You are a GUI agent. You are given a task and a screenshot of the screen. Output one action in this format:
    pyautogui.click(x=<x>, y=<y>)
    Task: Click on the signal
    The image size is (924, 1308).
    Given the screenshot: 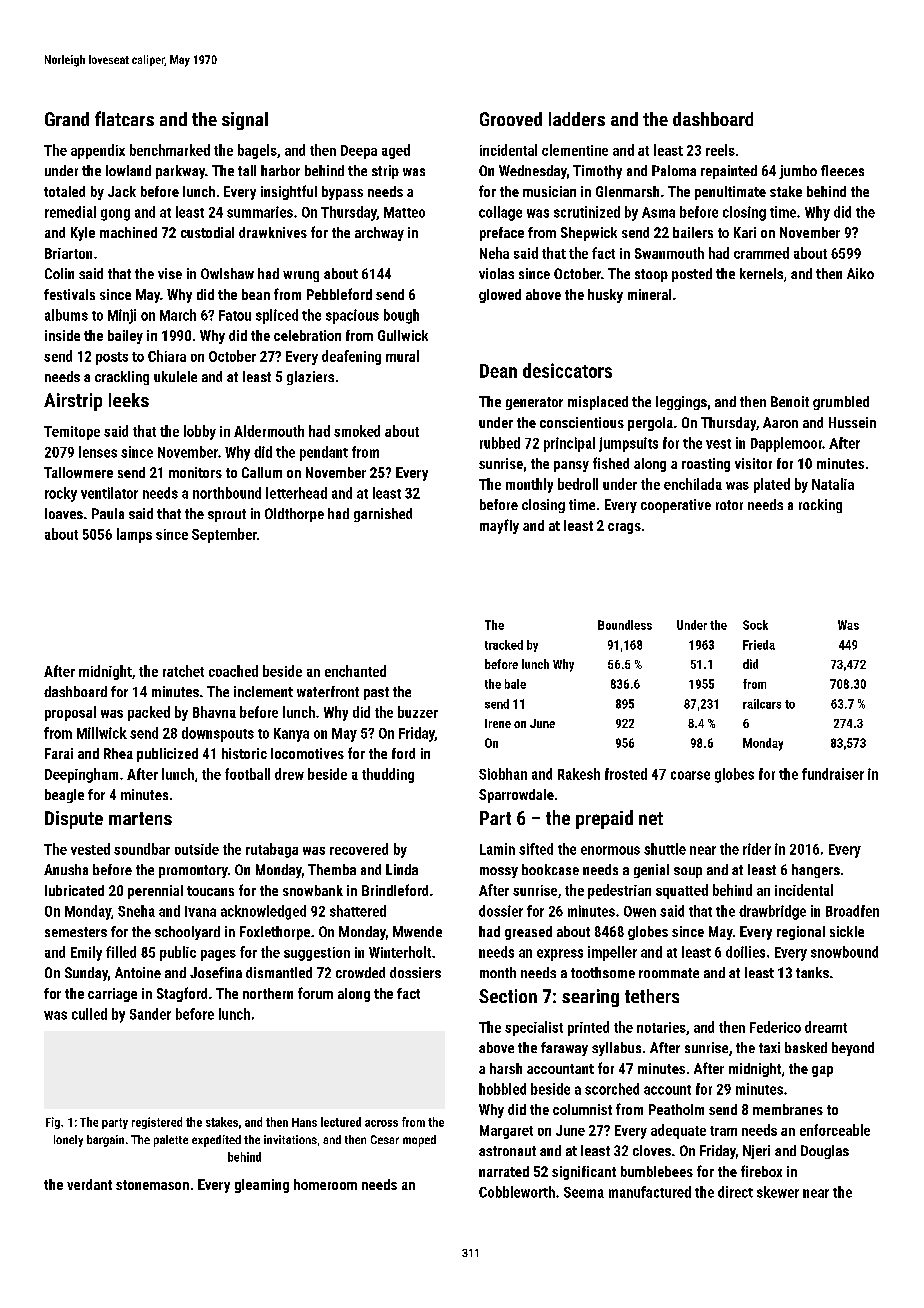 What is the action you would take?
    pyautogui.click(x=245, y=121)
